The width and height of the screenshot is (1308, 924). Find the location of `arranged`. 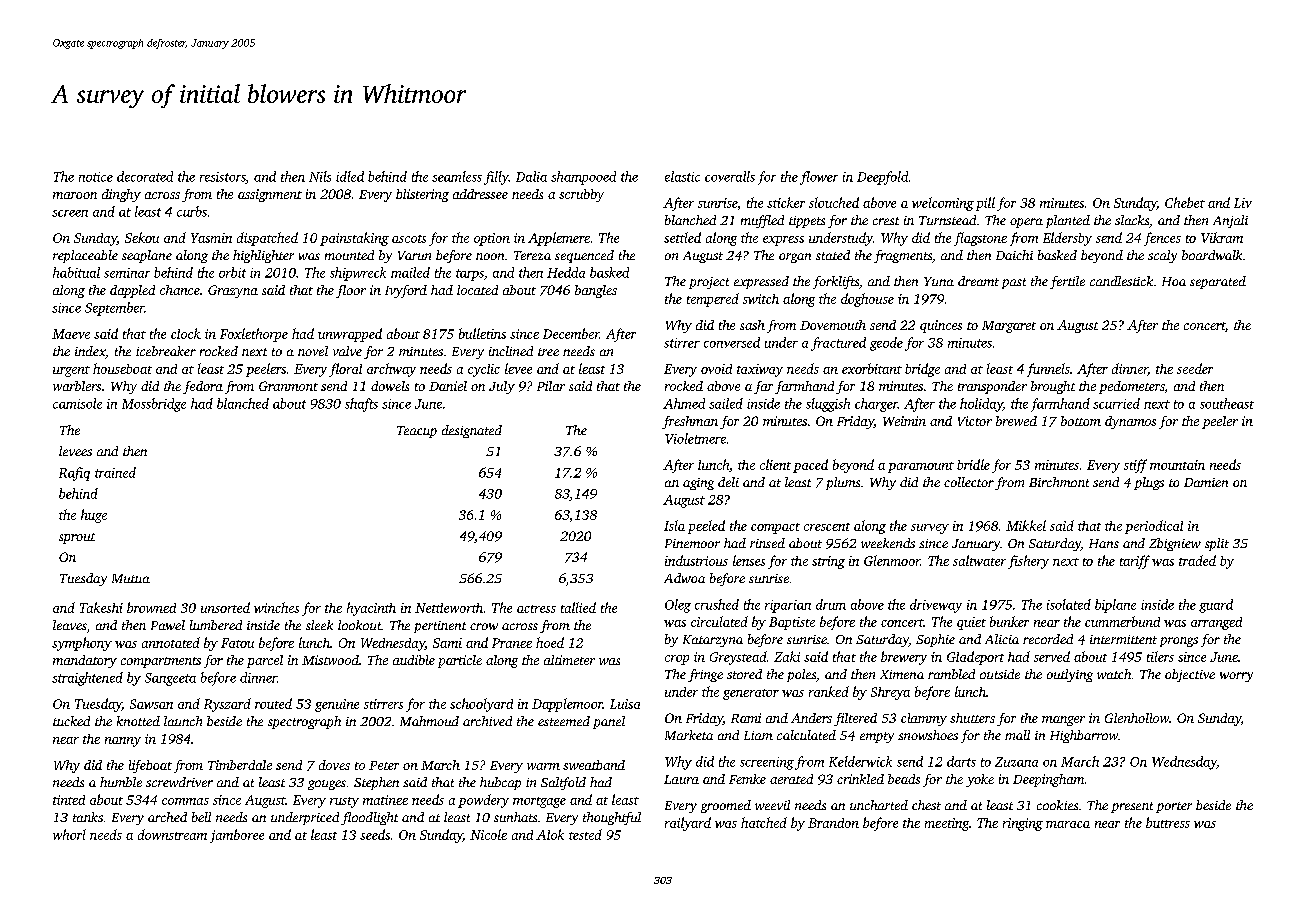

arranged is located at coordinates (1216, 623).
